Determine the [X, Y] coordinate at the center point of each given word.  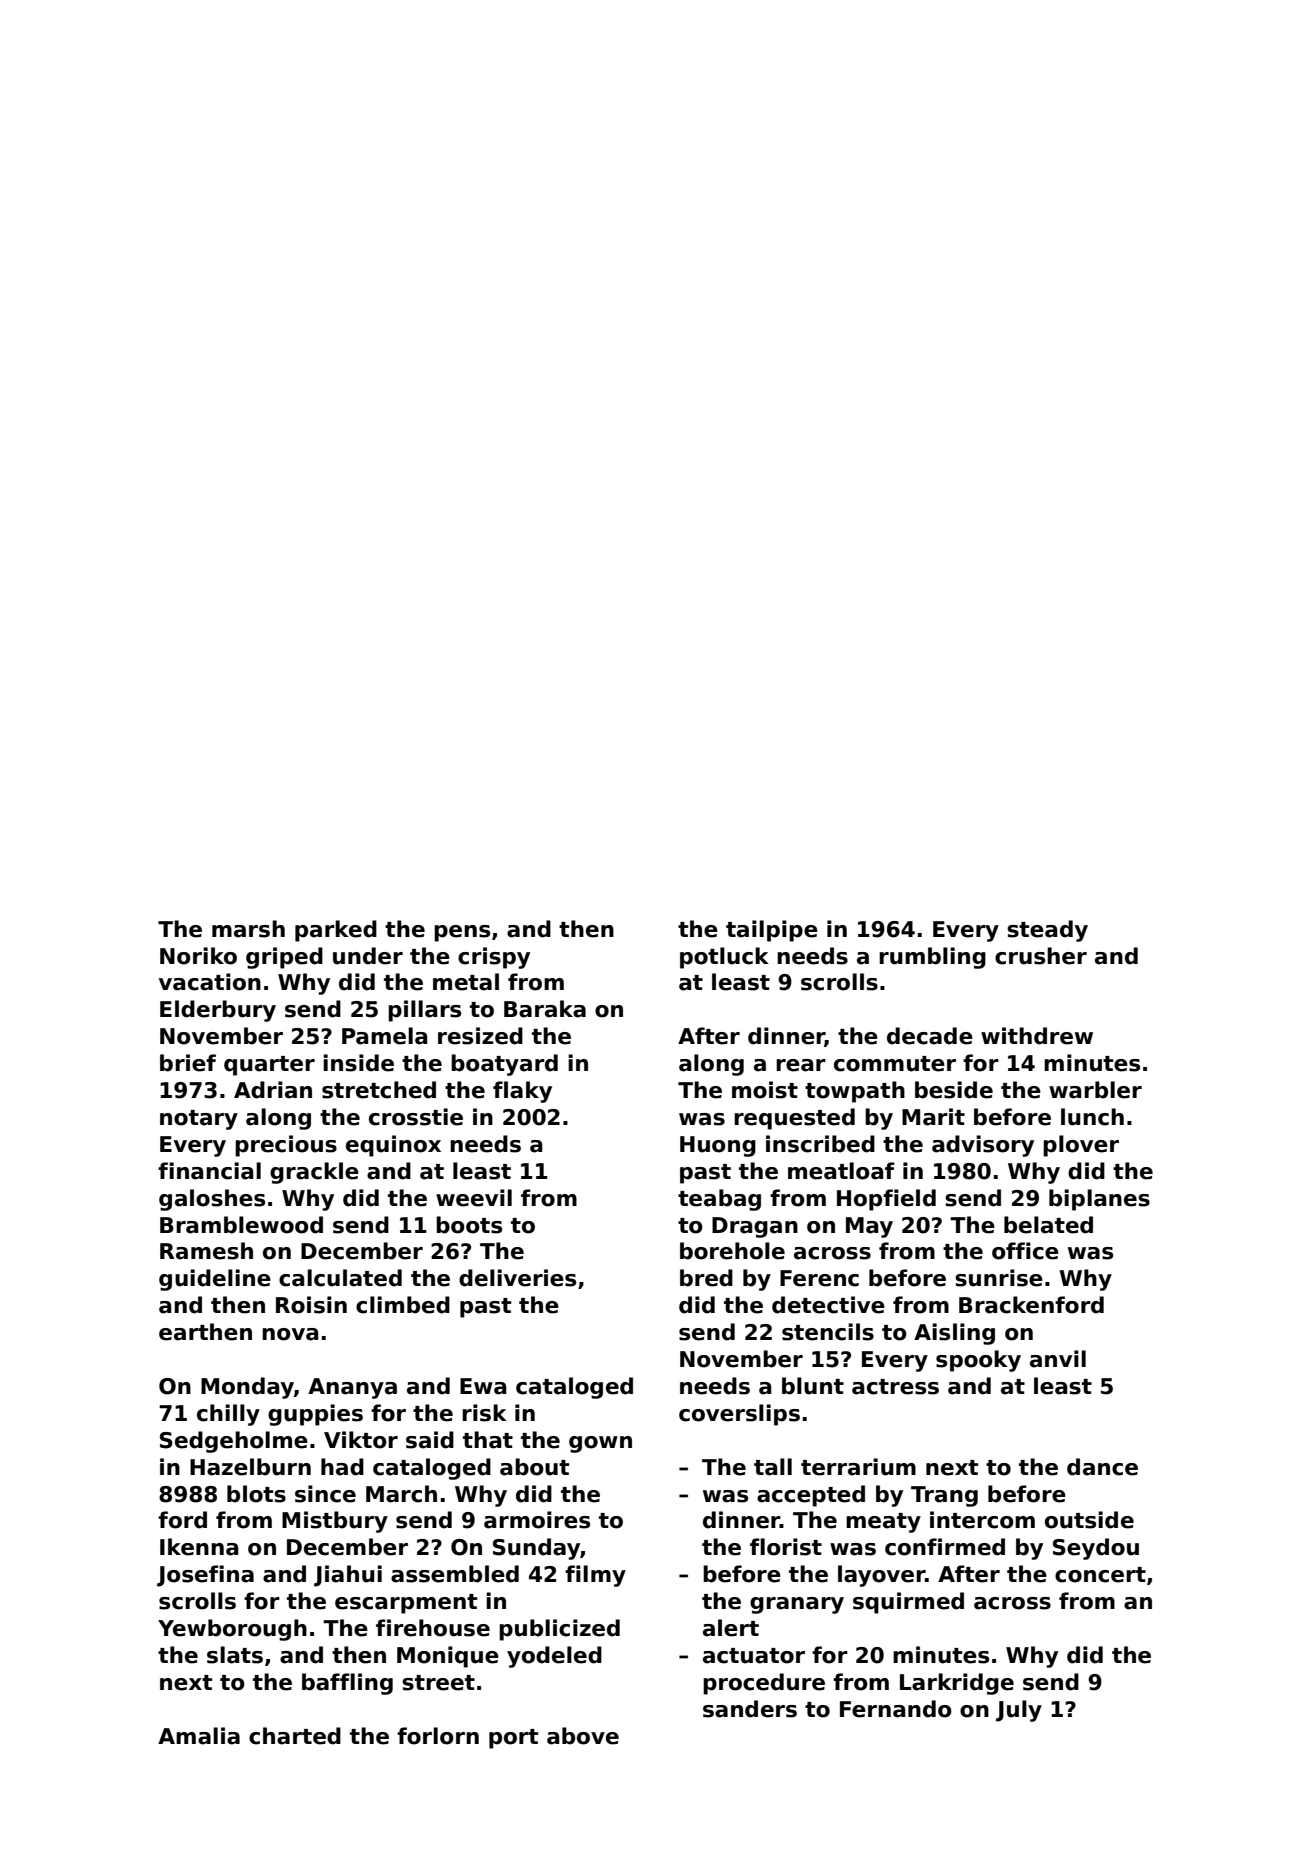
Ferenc [819, 1278]
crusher [1041, 956]
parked [336, 931]
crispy [494, 958]
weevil [474, 1198]
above [583, 1736]
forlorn [438, 1736]
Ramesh [206, 1251]
